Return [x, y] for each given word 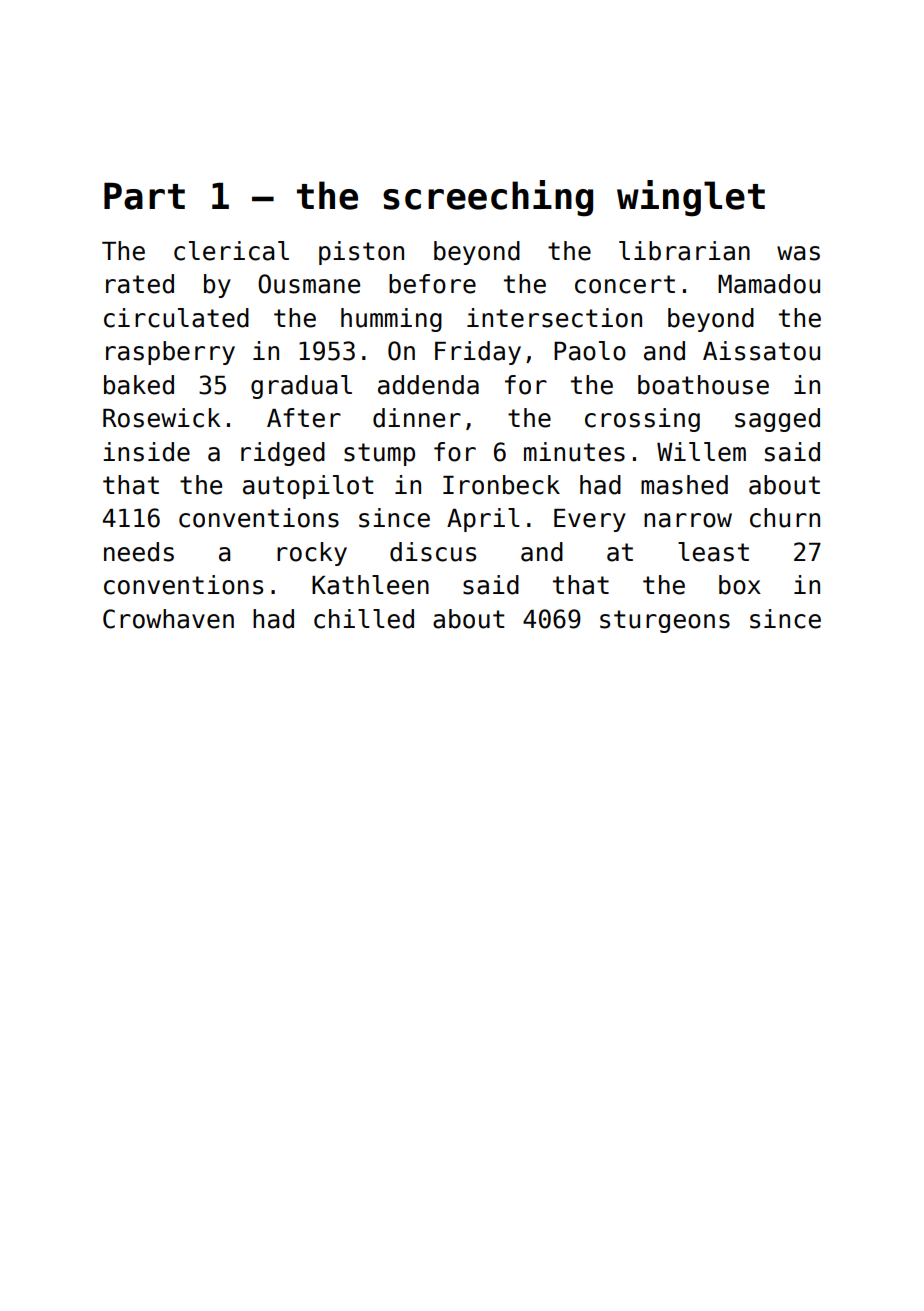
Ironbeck [501, 485]
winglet [691, 198]
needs [139, 552]
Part [144, 196]
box [740, 585]
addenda [428, 385]
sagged [777, 420]
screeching [488, 198]
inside [146, 452]
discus [433, 552]
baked [139, 385]
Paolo [590, 351]
